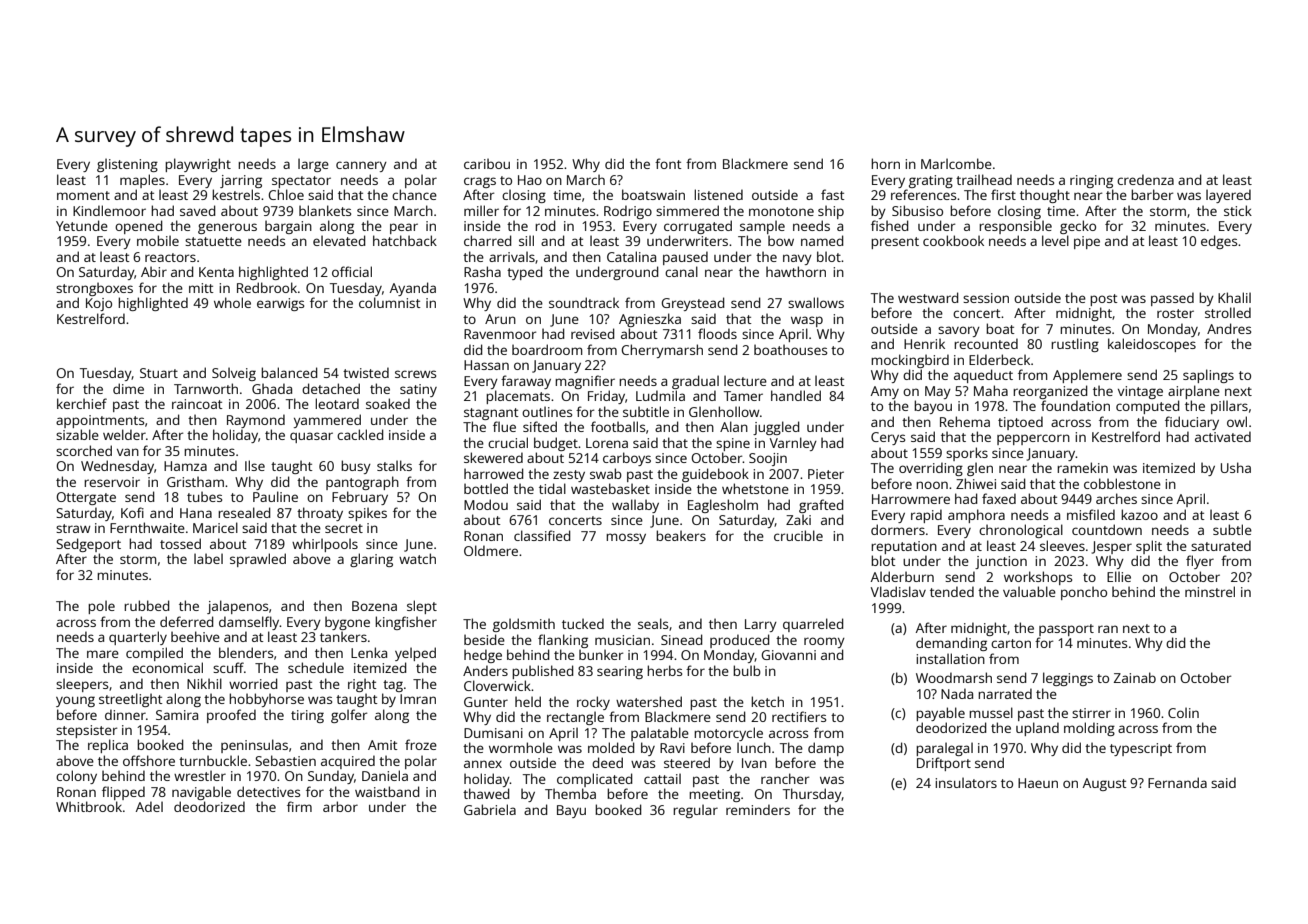 The image size is (1308, 924). I want to click on saplings, so click(1208, 376).
